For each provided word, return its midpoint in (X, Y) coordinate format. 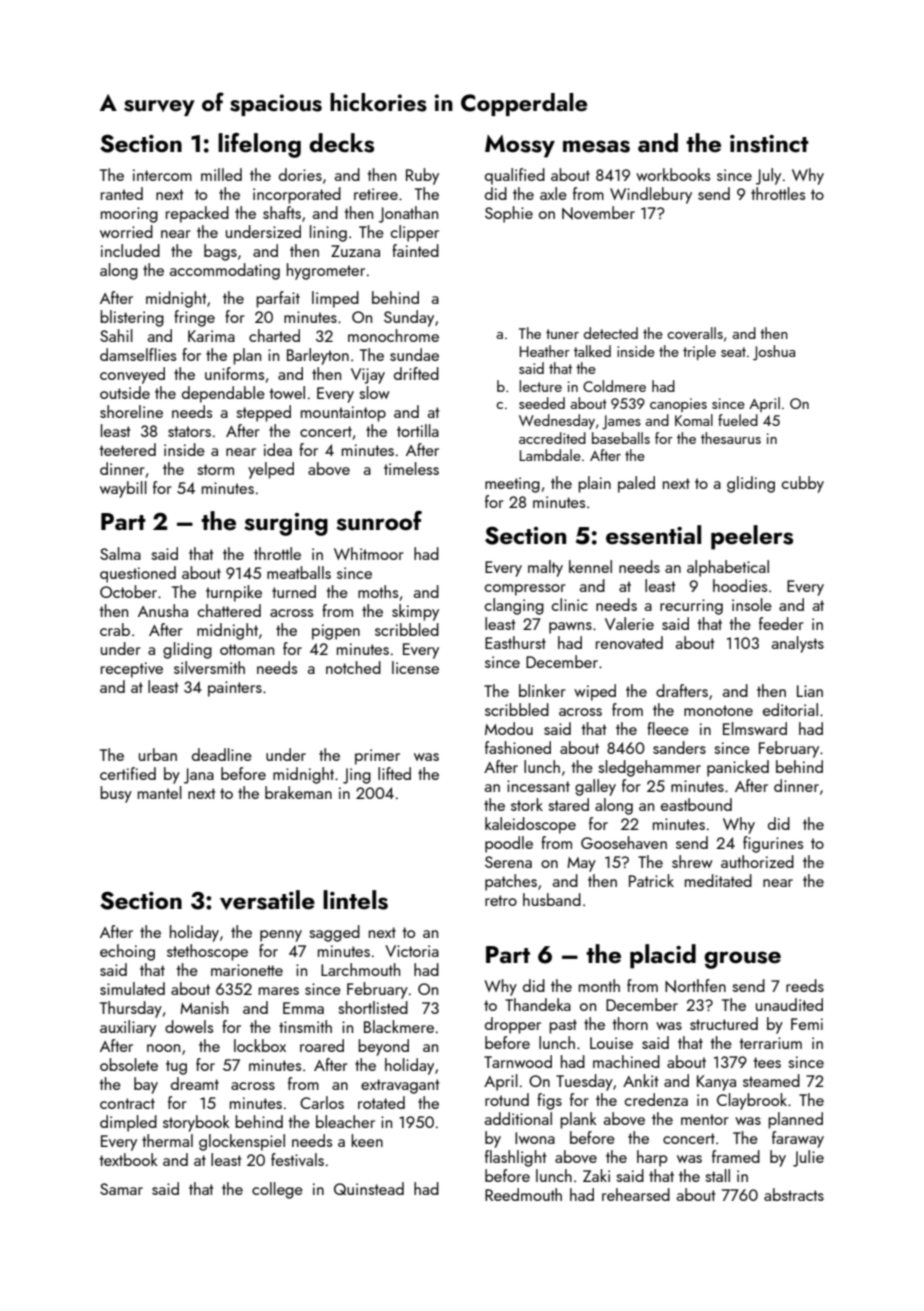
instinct (769, 144)
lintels (355, 900)
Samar (121, 1189)
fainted (415, 250)
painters (235, 689)
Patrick (651, 880)
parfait (278, 299)
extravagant (400, 1086)
